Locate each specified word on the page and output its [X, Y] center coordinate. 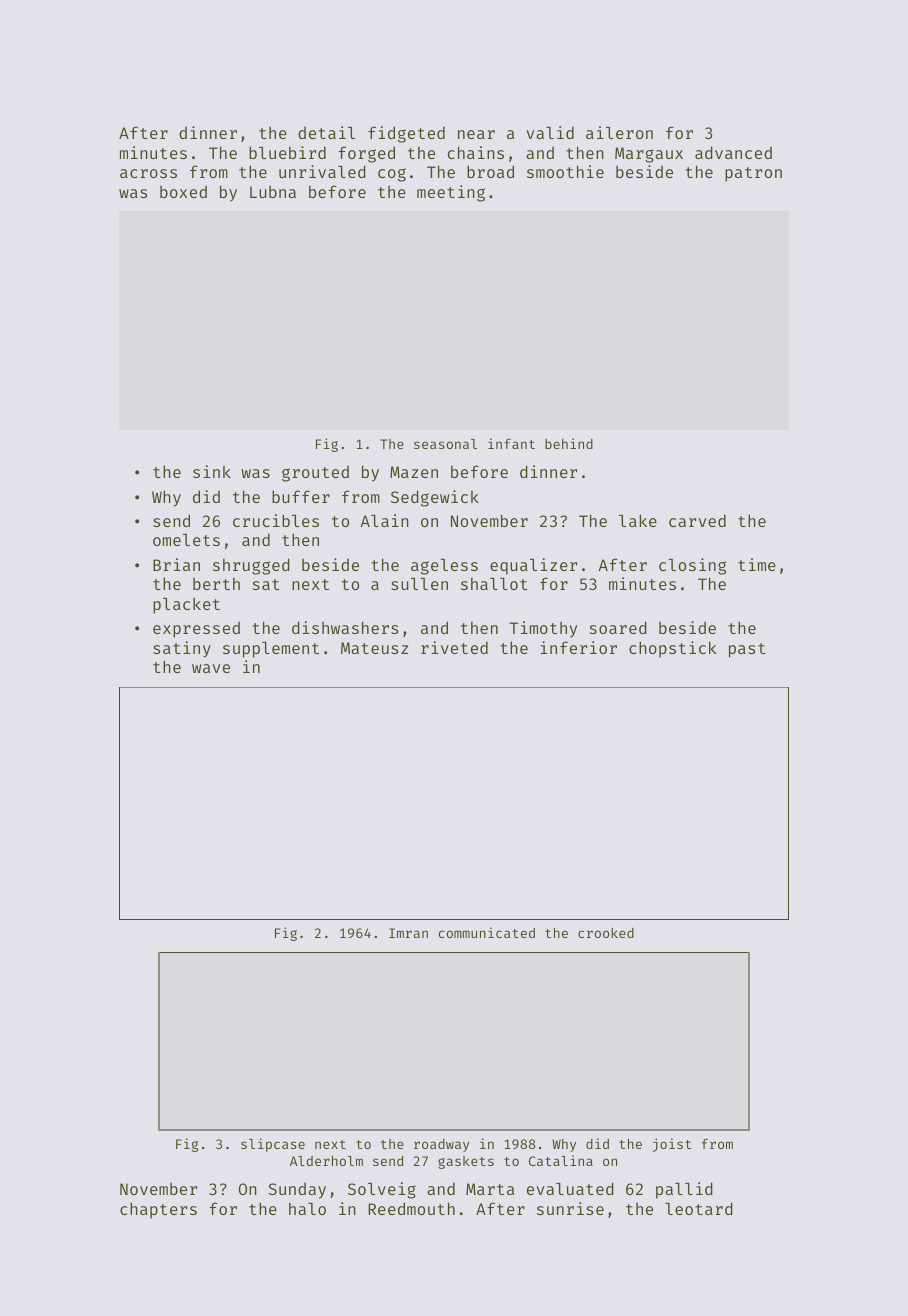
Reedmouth [411, 1208]
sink [212, 471]
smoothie [565, 171]
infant [511, 443]
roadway [441, 1145]
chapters [158, 1210]
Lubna [273, 191]
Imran [408, 933]
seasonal [445, 444]
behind [569, 443]
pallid [684, 1190]
